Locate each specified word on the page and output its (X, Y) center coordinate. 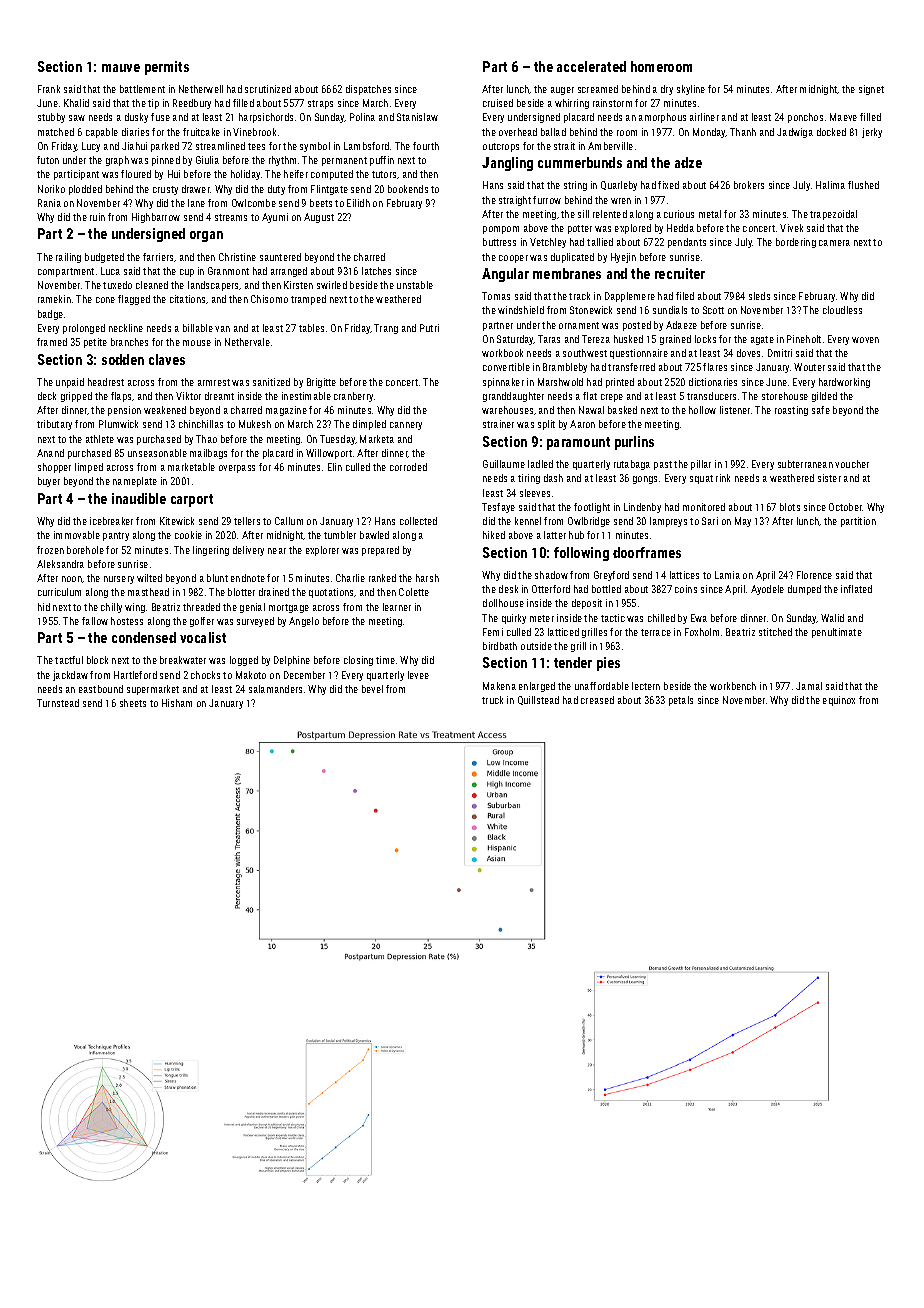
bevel (372, 689)
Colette (414, 592)
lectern (646, 686)
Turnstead (58, 703)
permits (167, 68)
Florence (814, 575)
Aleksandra (60, 564)
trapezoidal (833, 215)
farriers (158, 257)
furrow (547, 200)
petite (95, 343)
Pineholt (804, 339)
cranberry (353, 397)
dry (667, 90)
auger (562, 91)
